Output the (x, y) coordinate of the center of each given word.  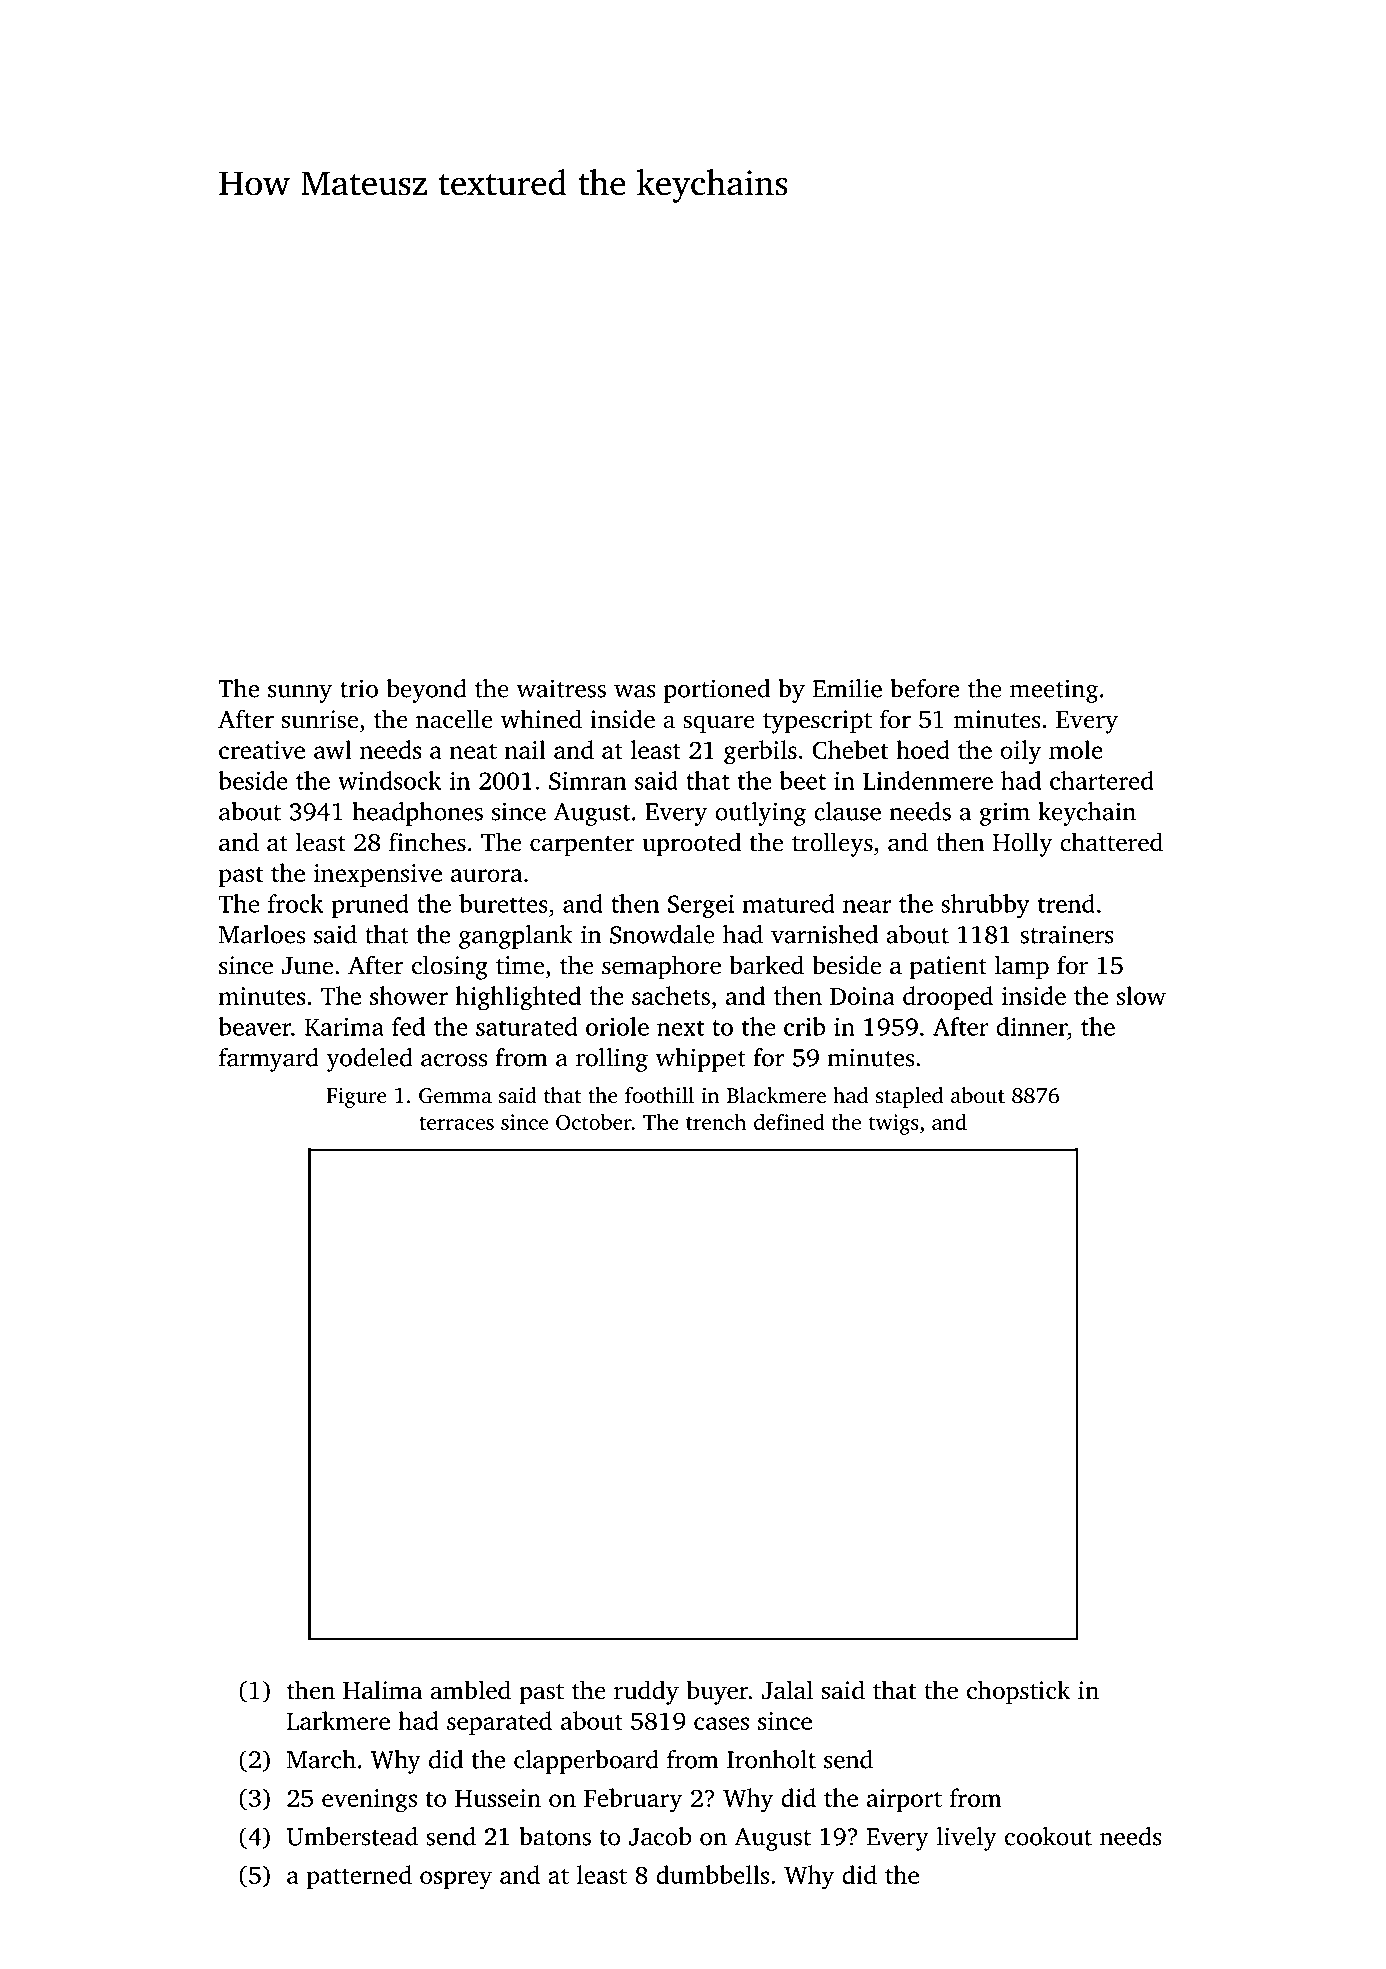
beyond (427, 691)
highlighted (518, 998)
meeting (1054, 691)
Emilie (847, 688)
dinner (1031, 1026)
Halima (383, 1690)
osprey (456, 1880)
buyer (717, 1692)
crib (804, 1026)
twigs (894, 1124)
